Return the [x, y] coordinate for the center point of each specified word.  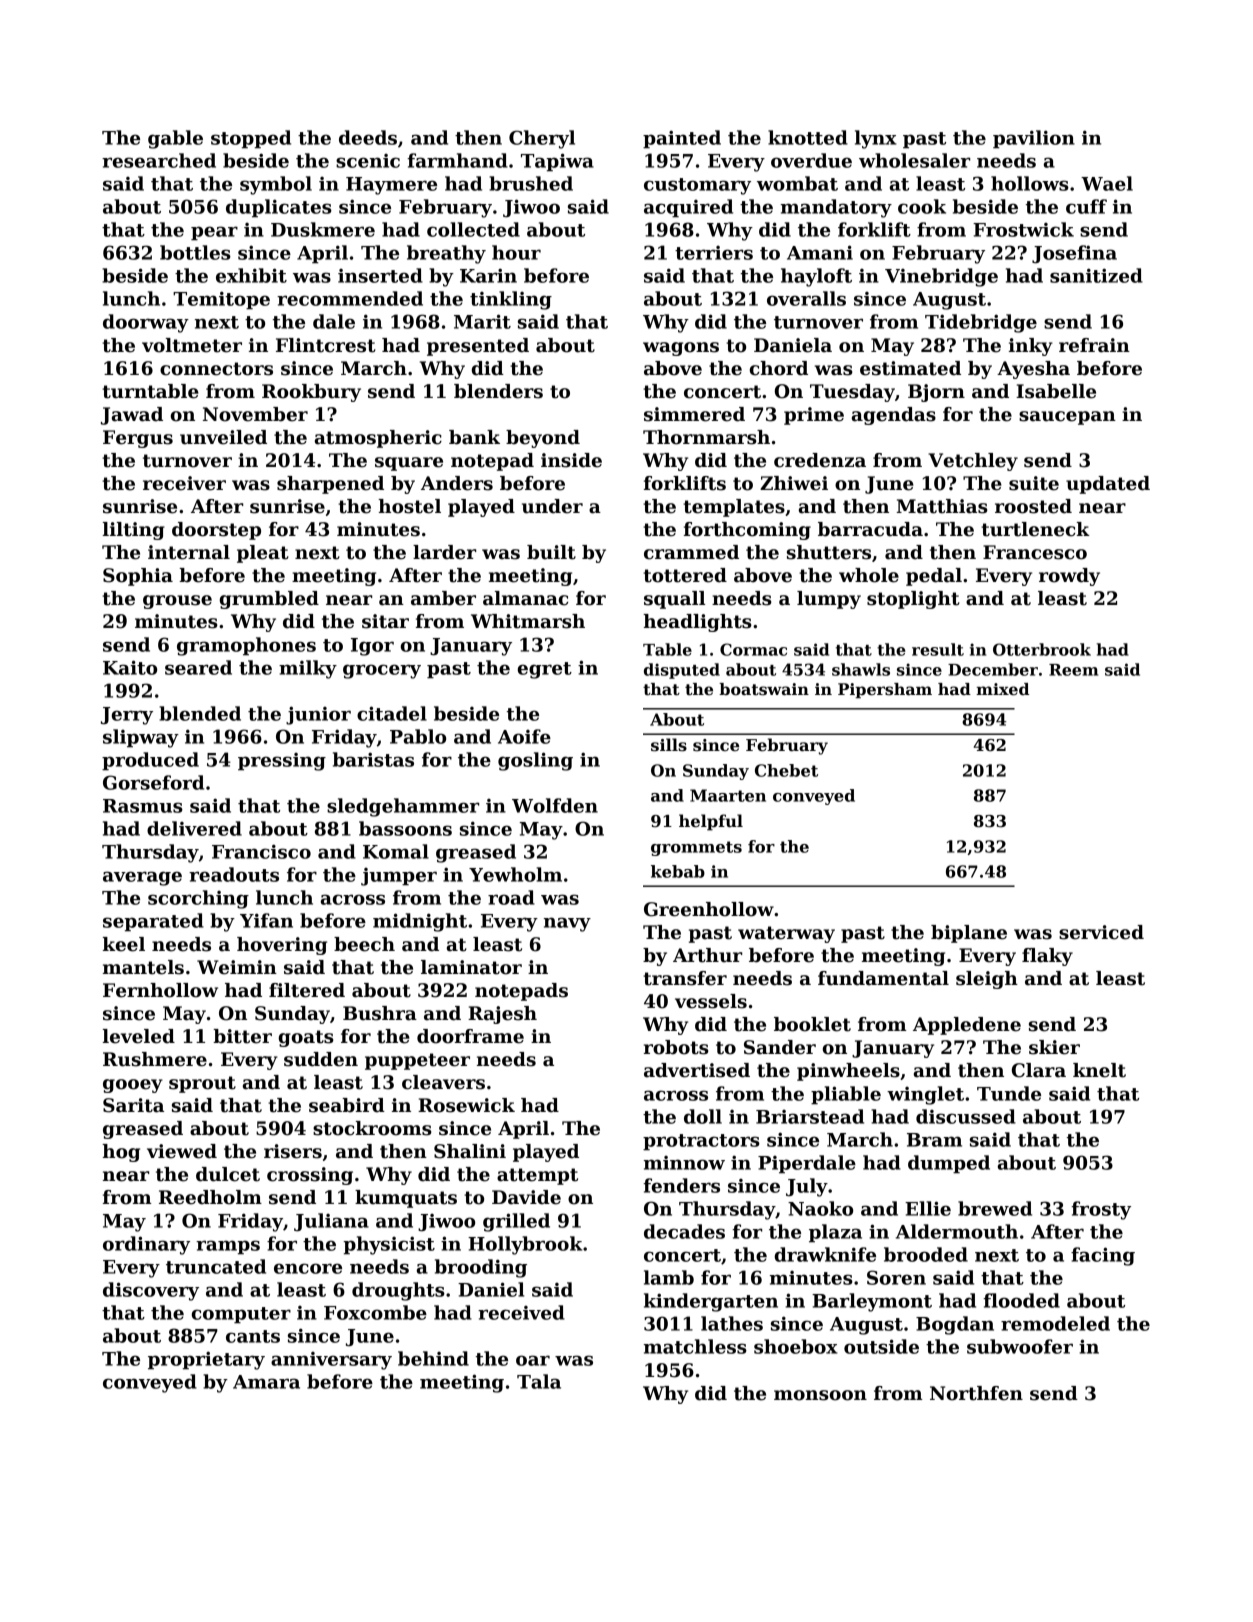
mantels [143, 967]
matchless [695, 1346]
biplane [969, 934]
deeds [368, 137]
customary [697, 186]
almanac [525, 598]
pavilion [1034, 139]
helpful [711, 822]
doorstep [216, 531]
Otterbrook [1042, 649]
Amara [266, 1382]
